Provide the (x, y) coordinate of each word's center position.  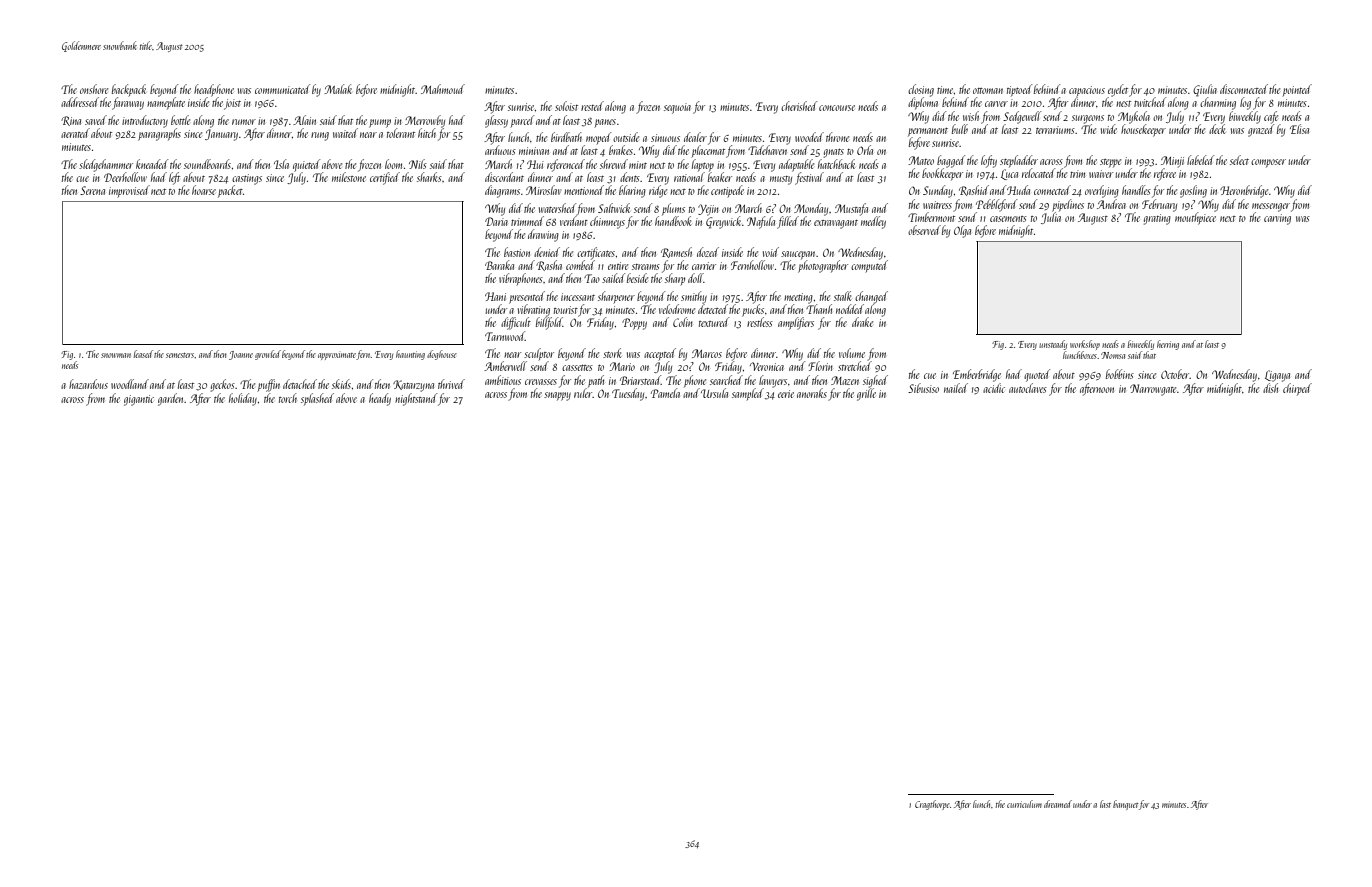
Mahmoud (443, 89)
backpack (129, 90)
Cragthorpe (932, 805)
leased (143, 354)
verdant (574, 221)
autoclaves (1028, 388)
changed (871, 297)
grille (866, 394)
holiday (243, 399)
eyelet (1118, 90)
